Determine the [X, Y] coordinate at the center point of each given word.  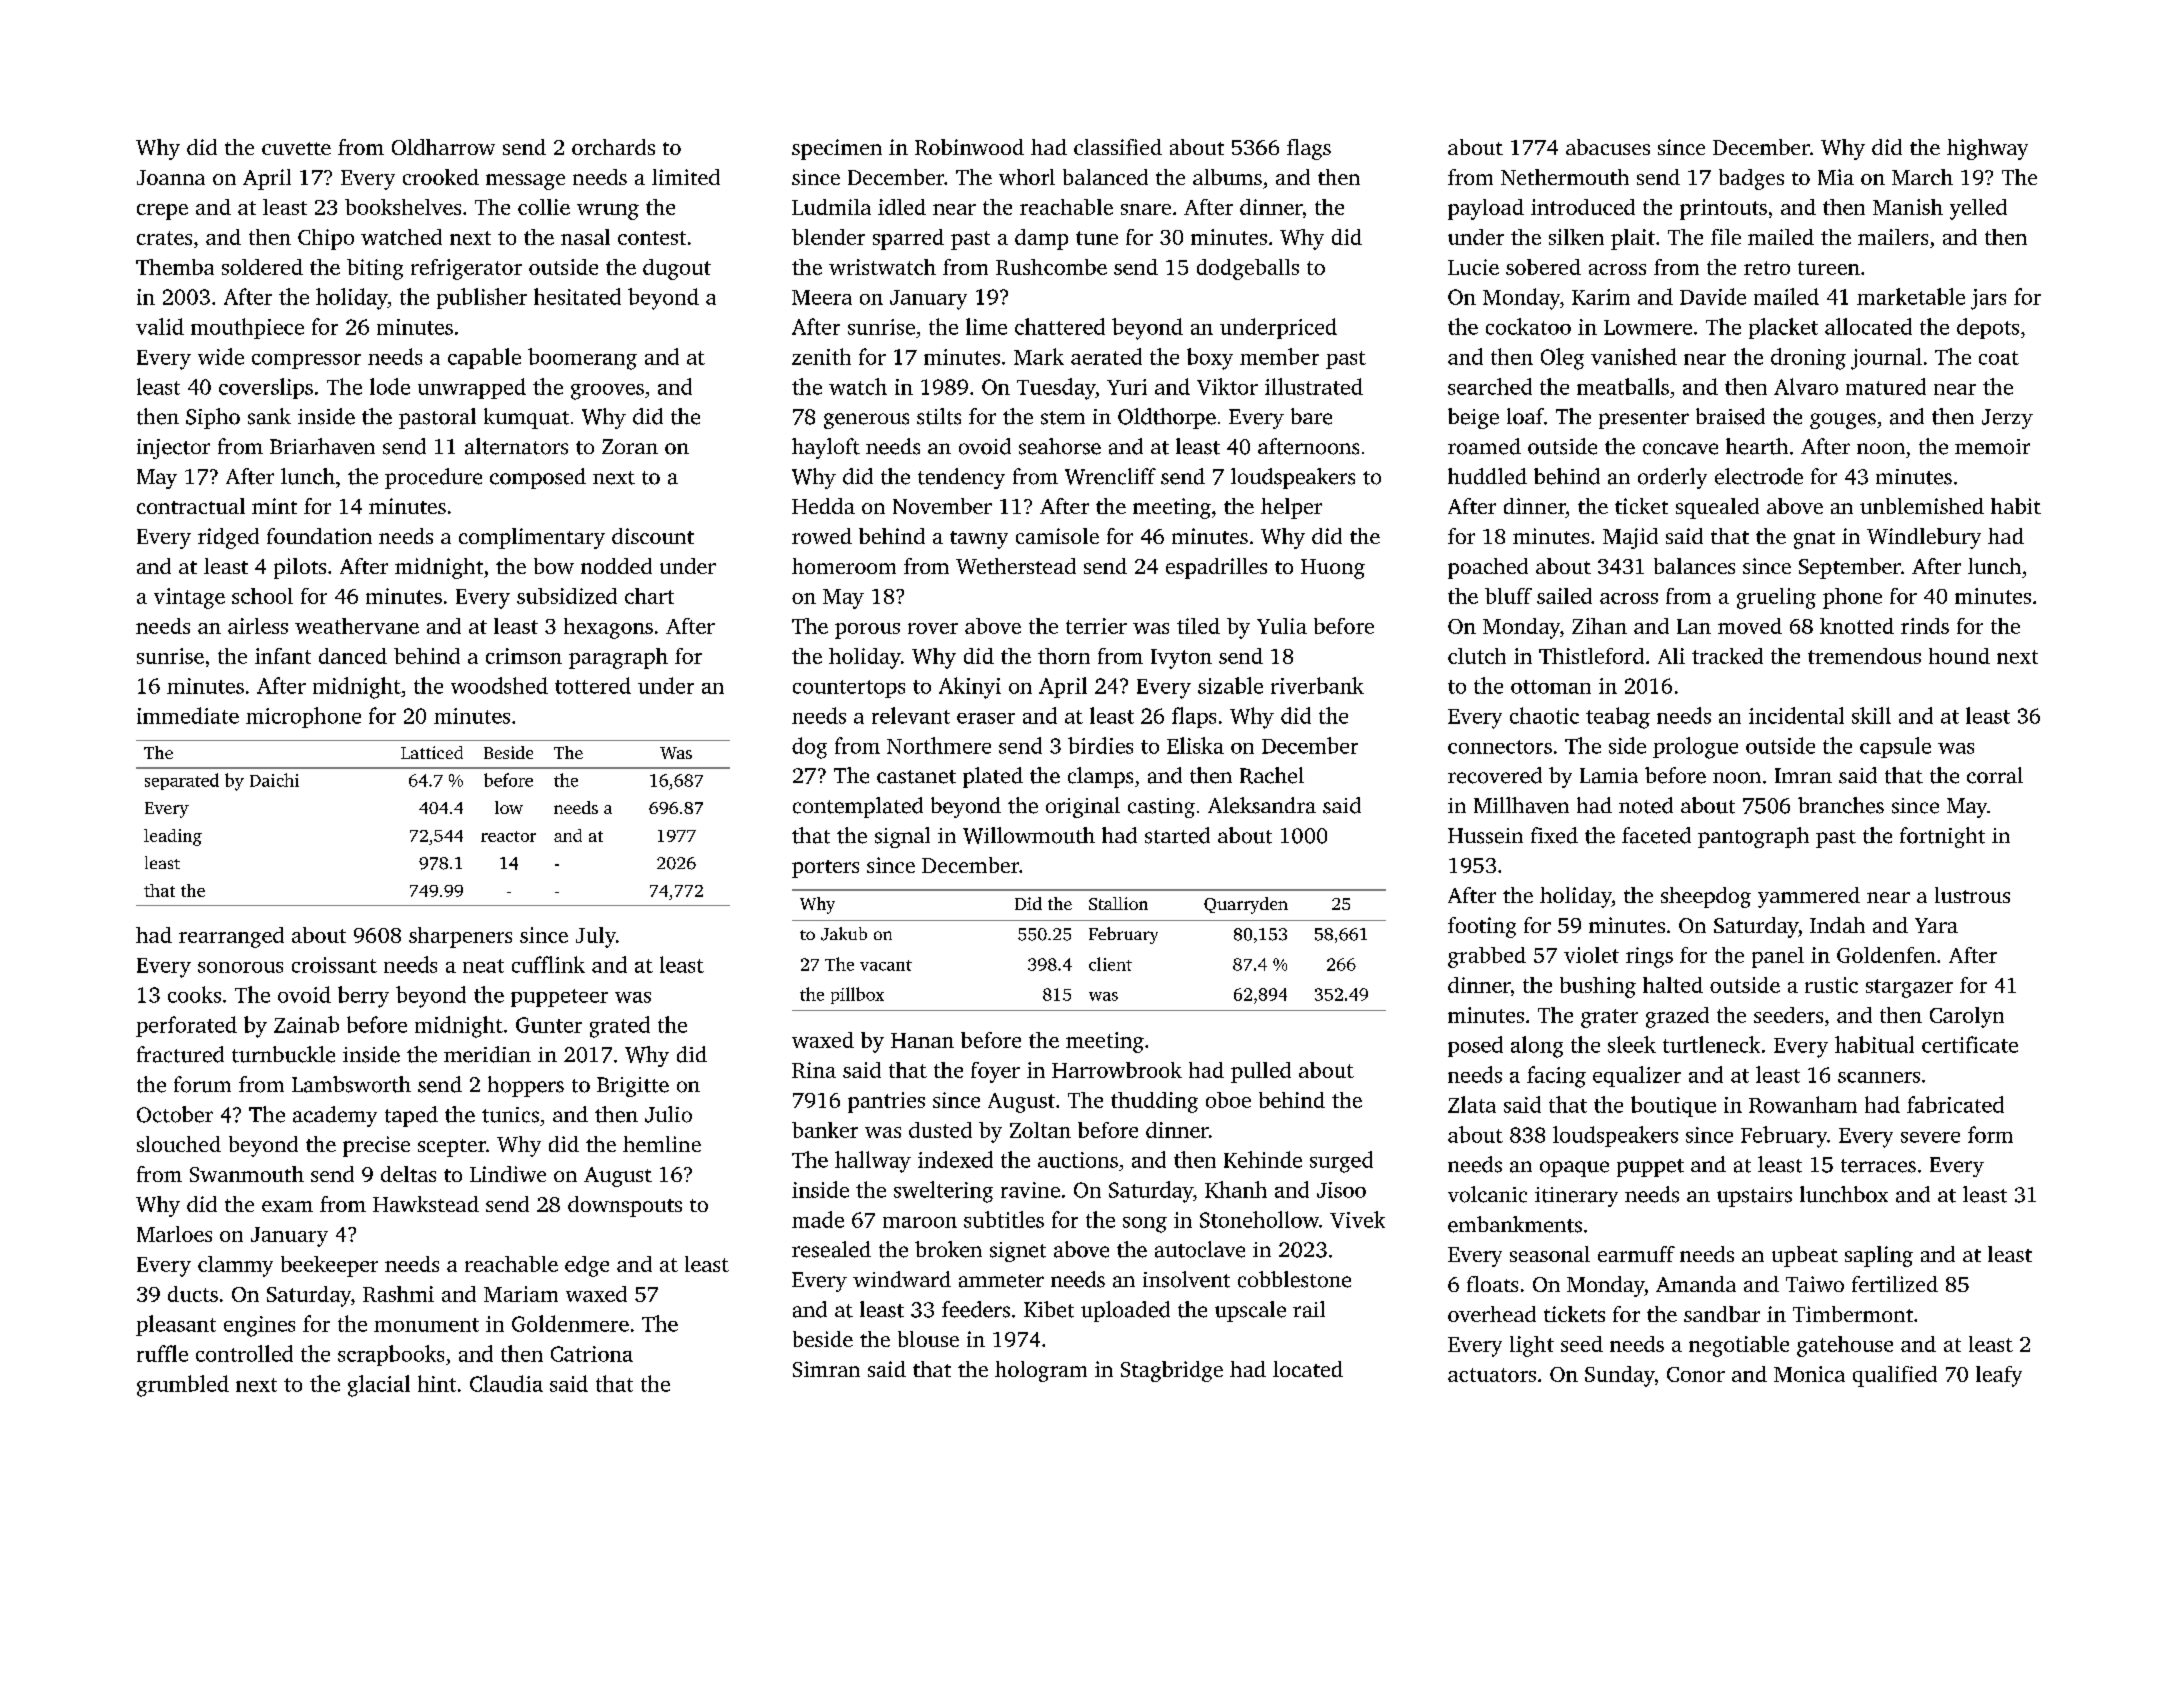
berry [363, 997]
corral [1995, 775]
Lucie [1473, 267]
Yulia [1282, 626]
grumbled [183, 1386]
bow [554, 566]
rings [1649, 957]
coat [1999, 358]
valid [160, 326]
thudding [1154, 1102]
